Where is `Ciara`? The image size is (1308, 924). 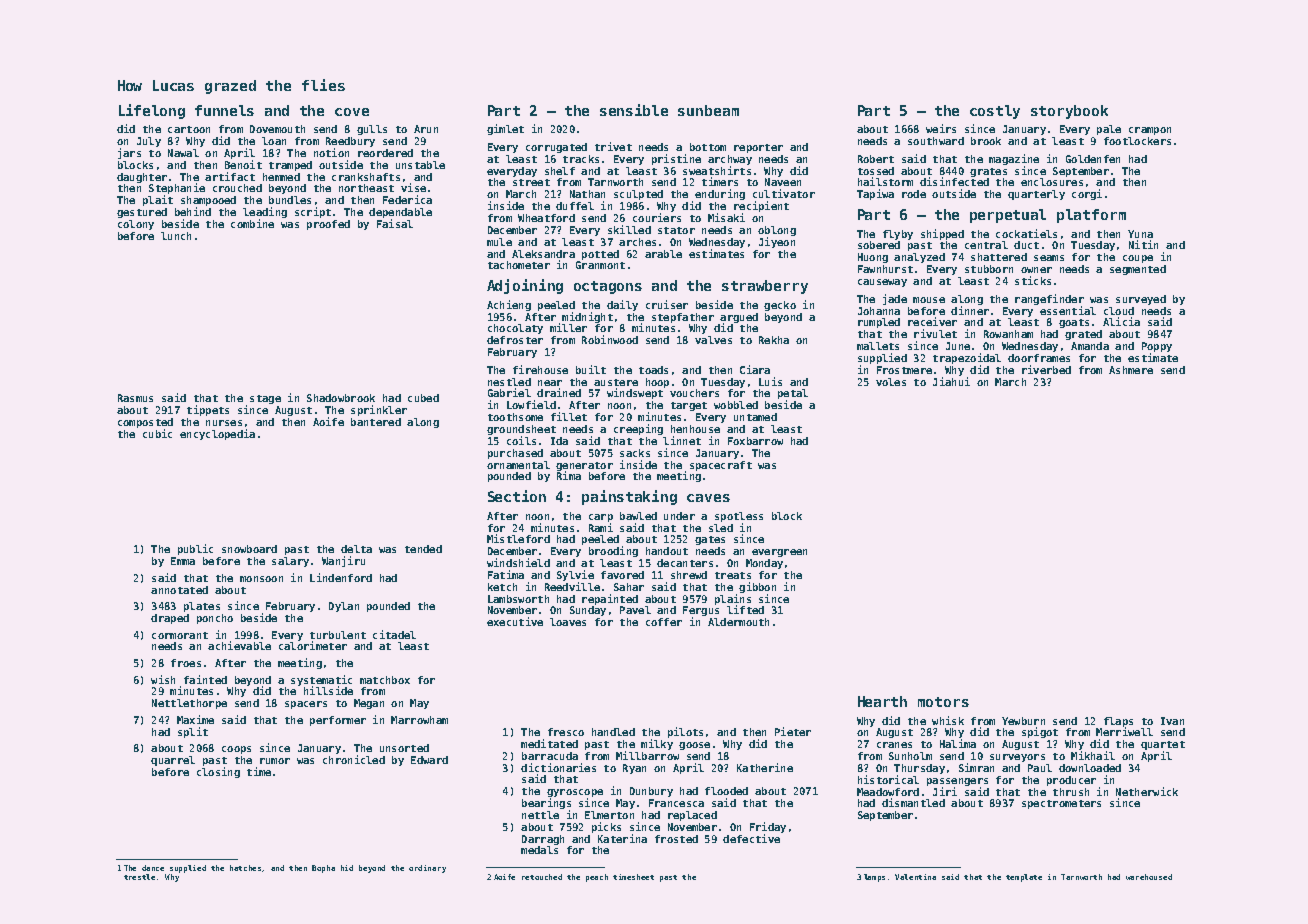 Ciara is located at coordinates (755, 369).
